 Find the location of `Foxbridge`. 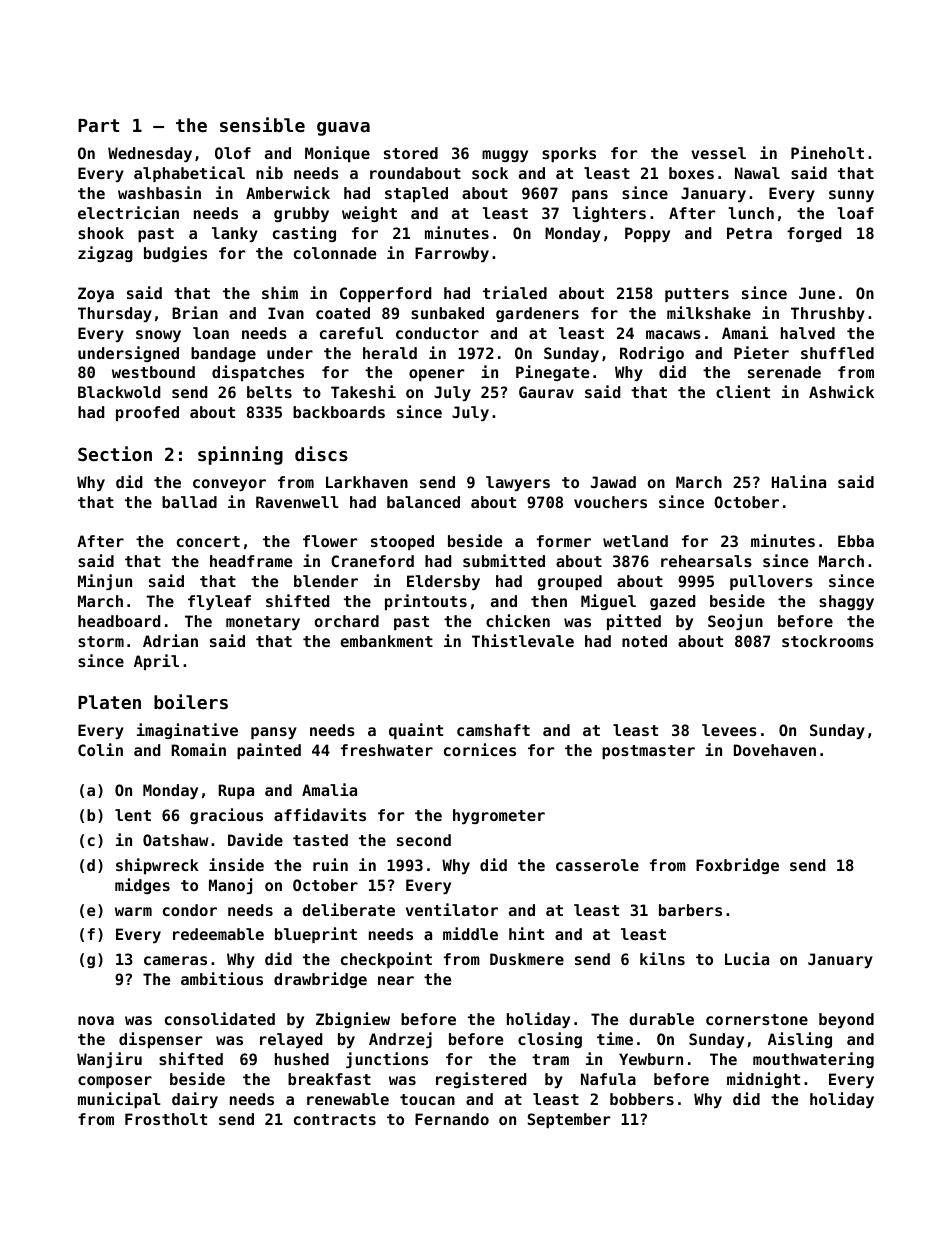

Foxbridge is located at coordinates (737, 866).
